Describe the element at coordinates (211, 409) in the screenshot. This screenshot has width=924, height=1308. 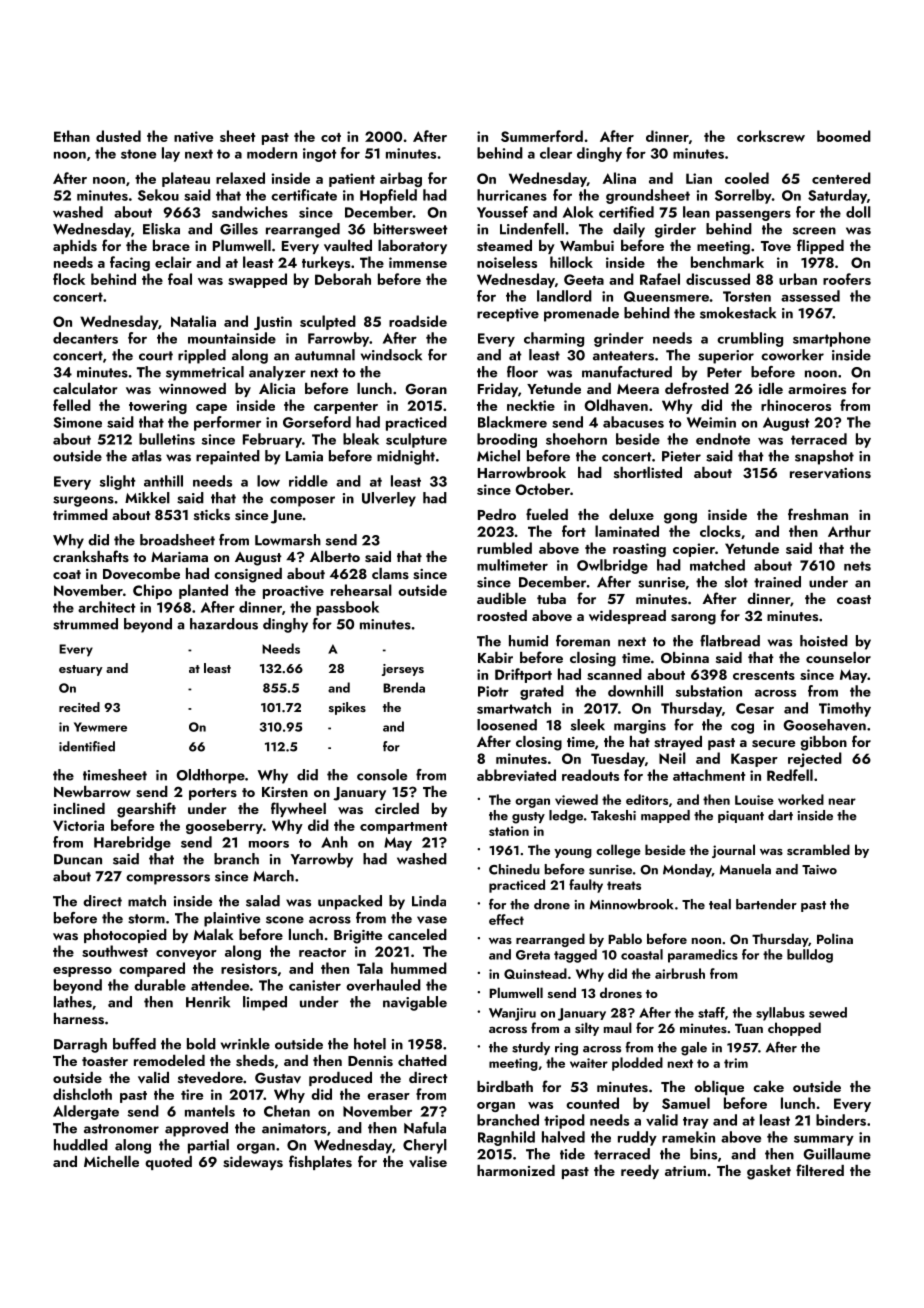
I see `cape` at that location.
